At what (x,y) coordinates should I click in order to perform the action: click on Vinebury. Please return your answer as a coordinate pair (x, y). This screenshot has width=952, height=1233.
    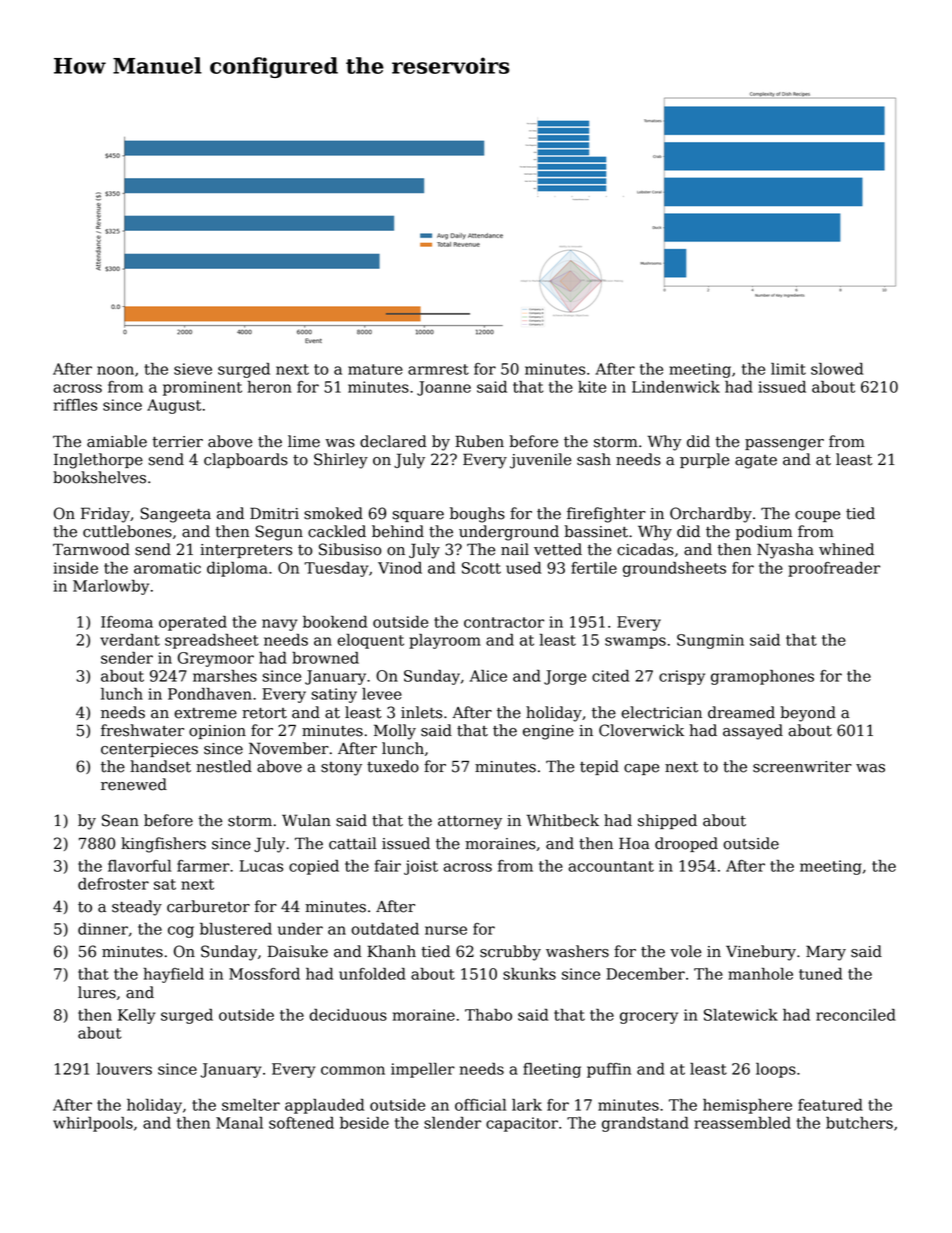
    Looking at the image, I should click on (761, 953).
